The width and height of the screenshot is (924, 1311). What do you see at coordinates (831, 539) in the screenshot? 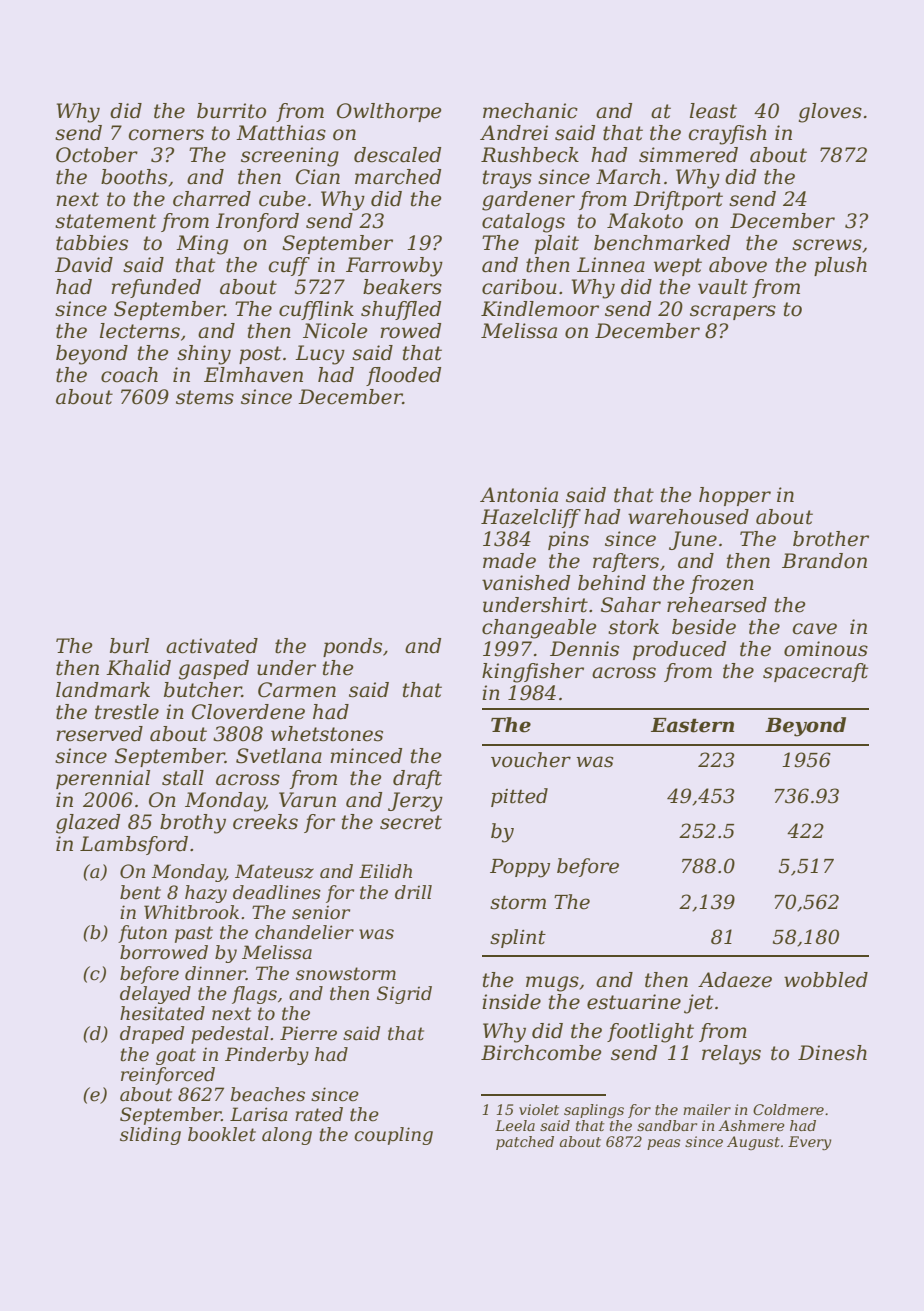
I see `brother` at bounding box center [831, 539].
